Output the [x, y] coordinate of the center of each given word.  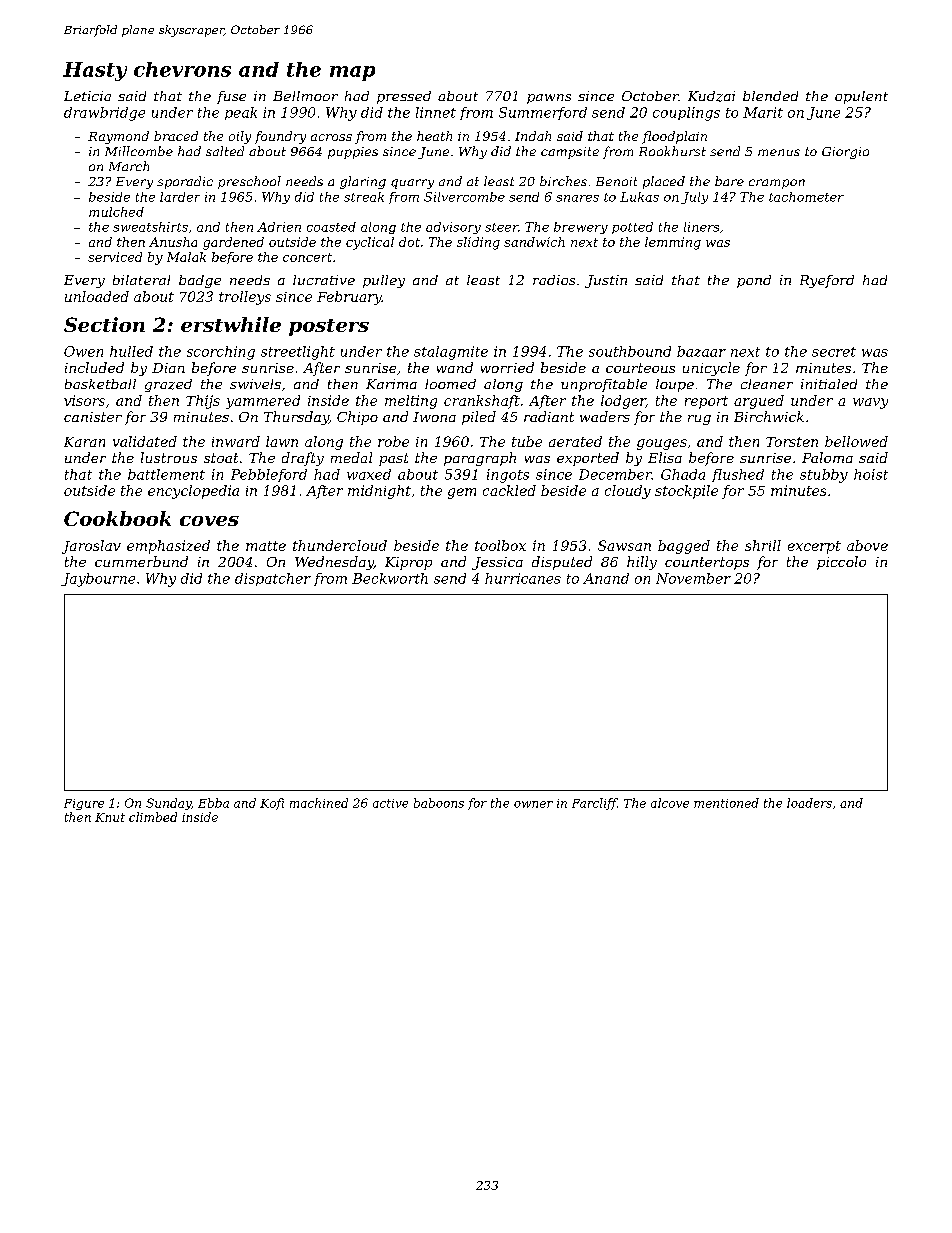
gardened [233, 243]
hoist [871, 474]
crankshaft [482, 402]
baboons [439, 803]
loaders [809, 803]
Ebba [213, 803]
